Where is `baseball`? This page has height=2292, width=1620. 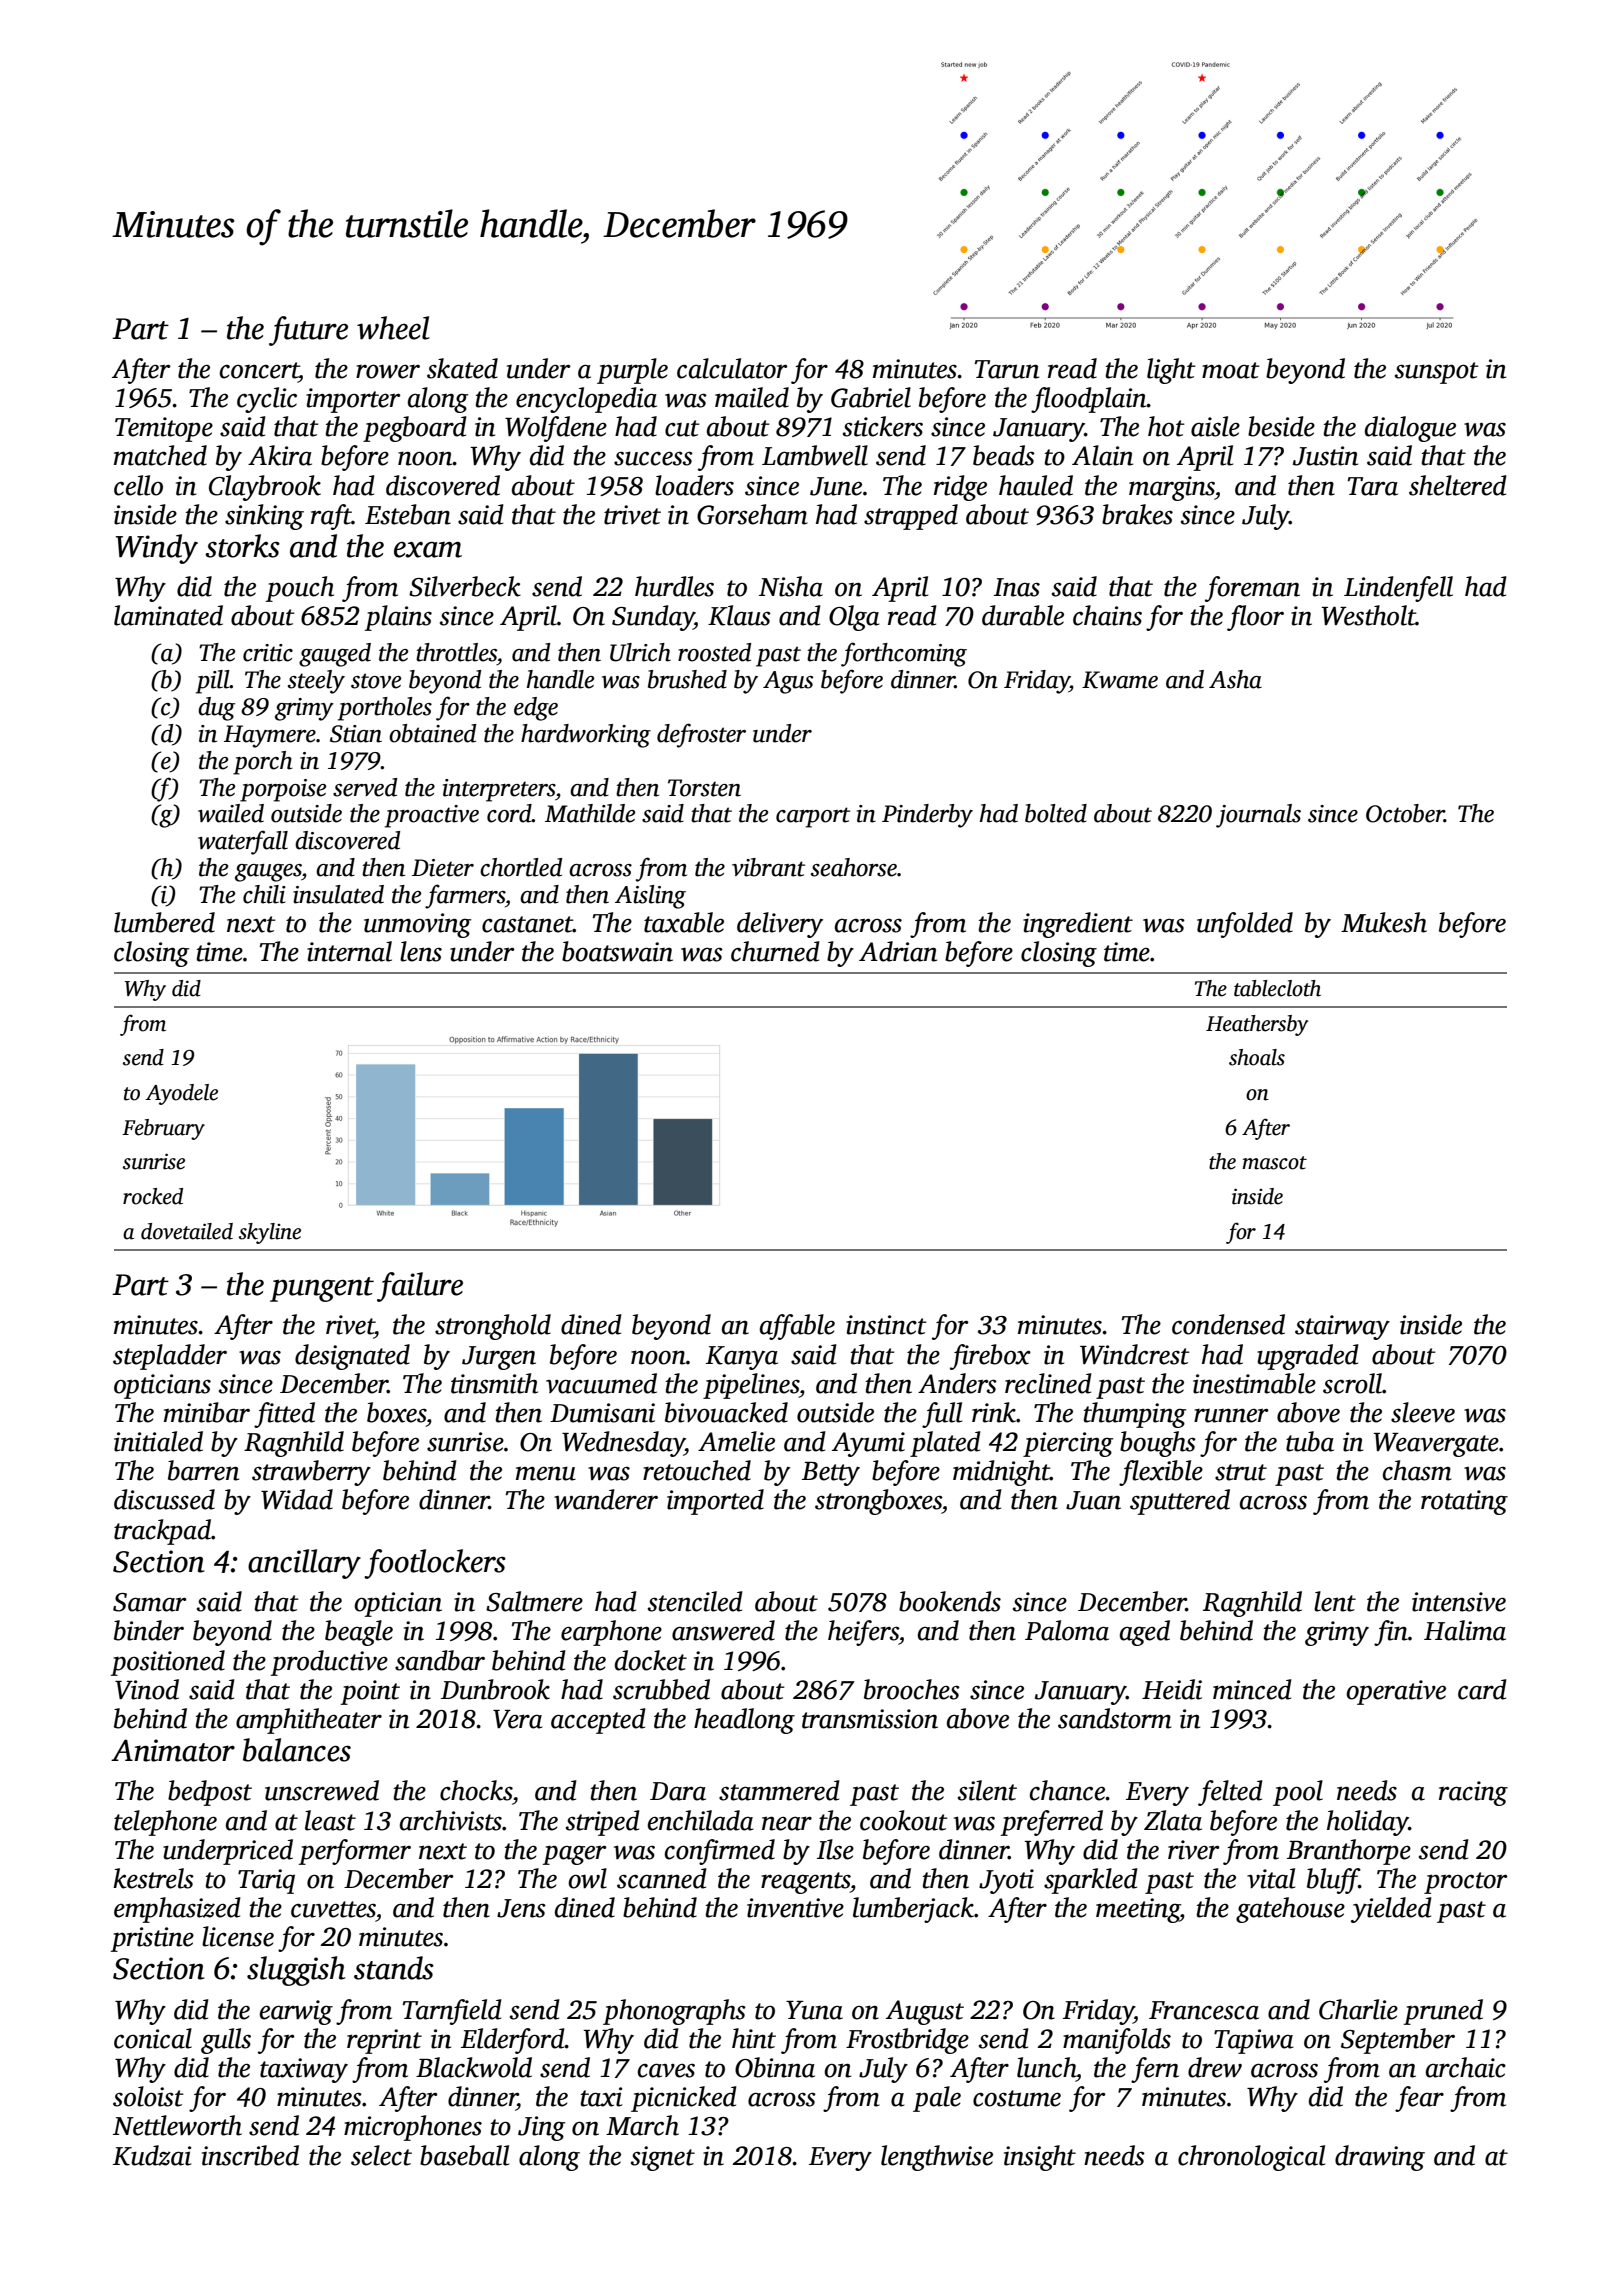
baseball is located at coordinates (464, 2155).
